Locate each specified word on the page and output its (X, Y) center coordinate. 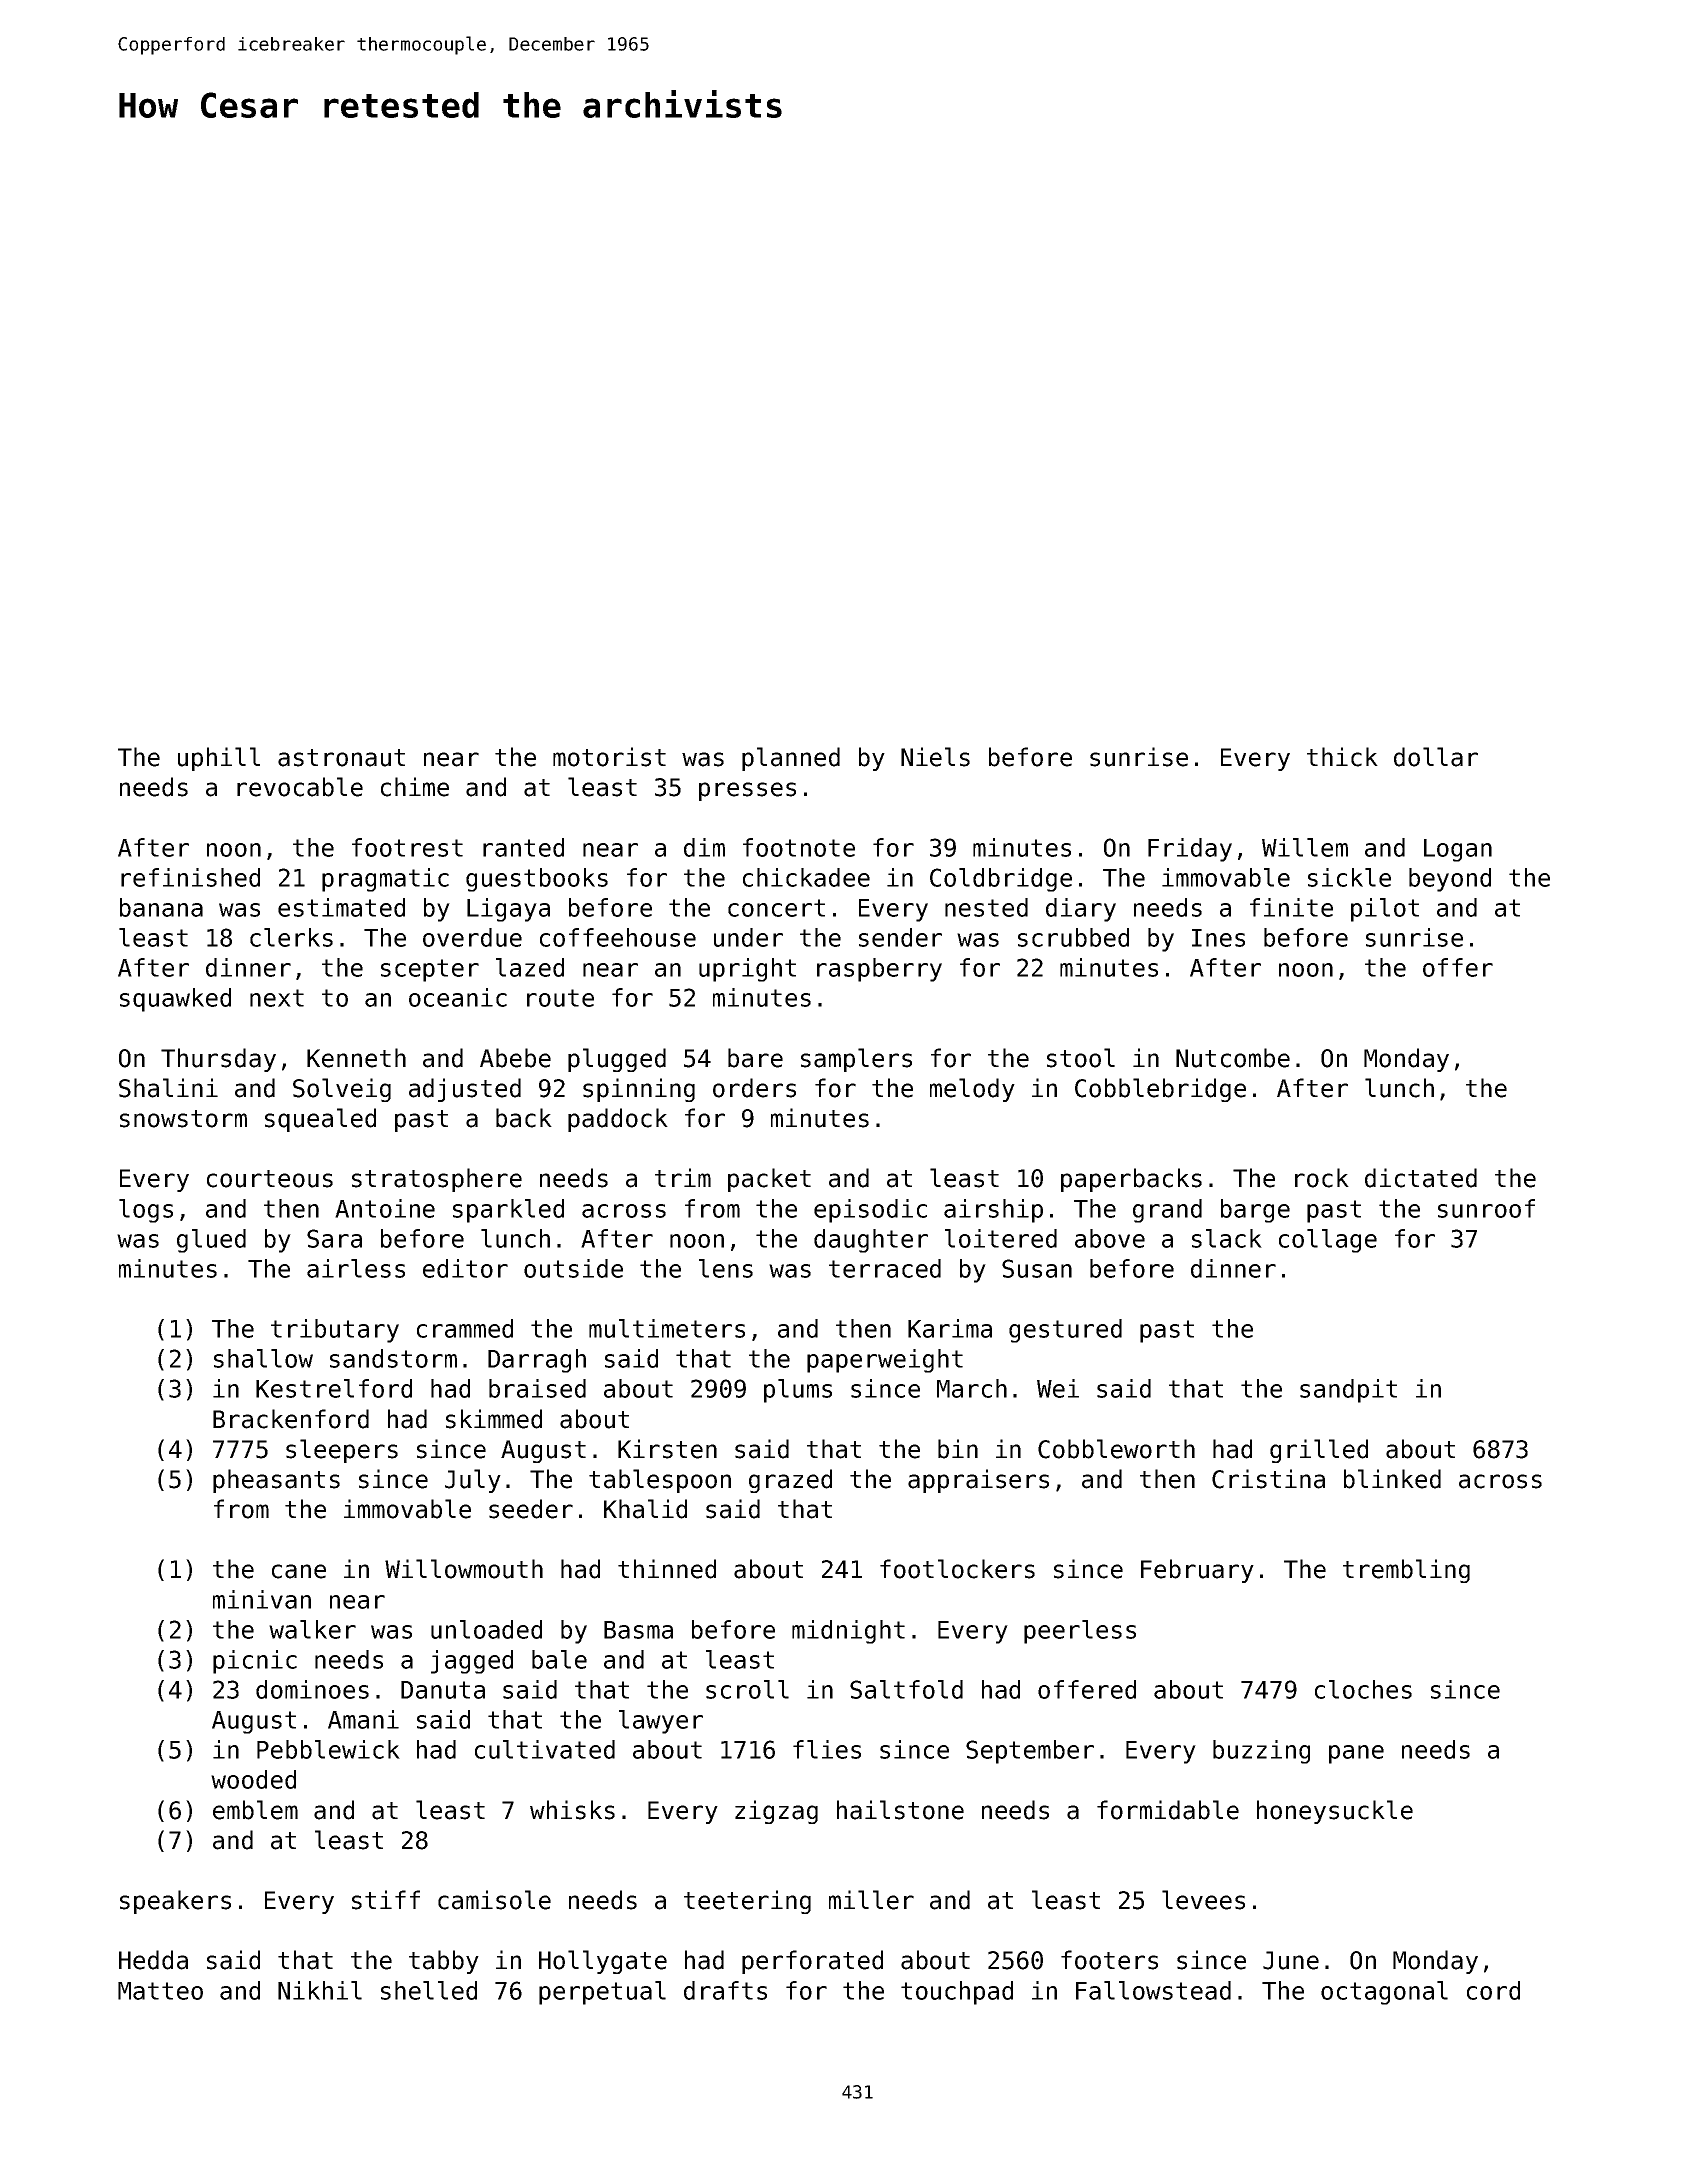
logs (146, 1211)
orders (754, 1088)
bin (958, 1449)
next (277, 998)
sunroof (1486, 1208)
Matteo (160, 1991)
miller (871, 1900)
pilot (1385, 910)
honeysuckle (1335, 1812)
